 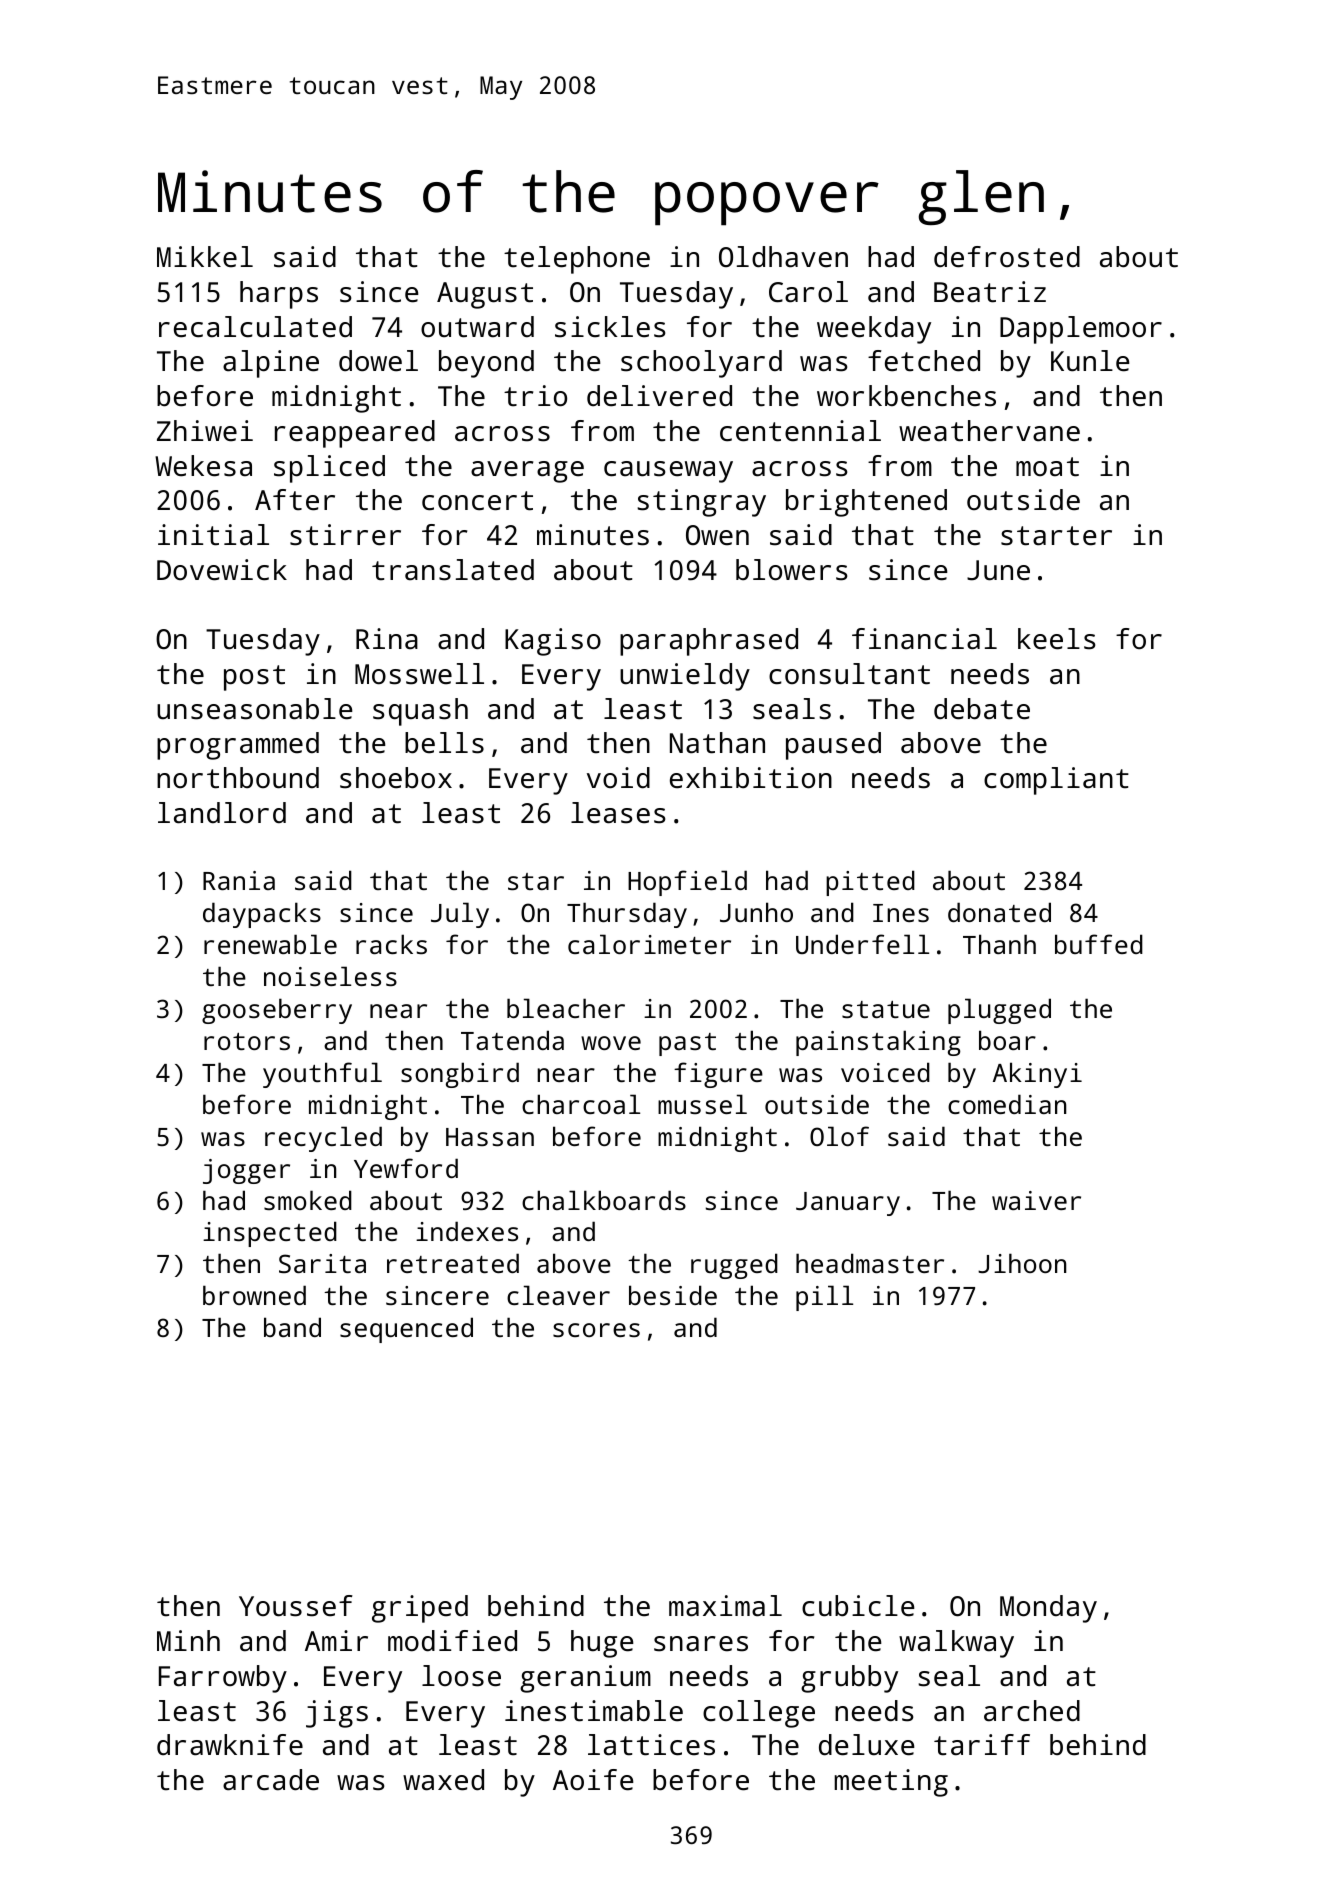 What do you see at coordinates (602, 1644) in the screenshot?
I see `huge` at bounding box center [602, 1644].
